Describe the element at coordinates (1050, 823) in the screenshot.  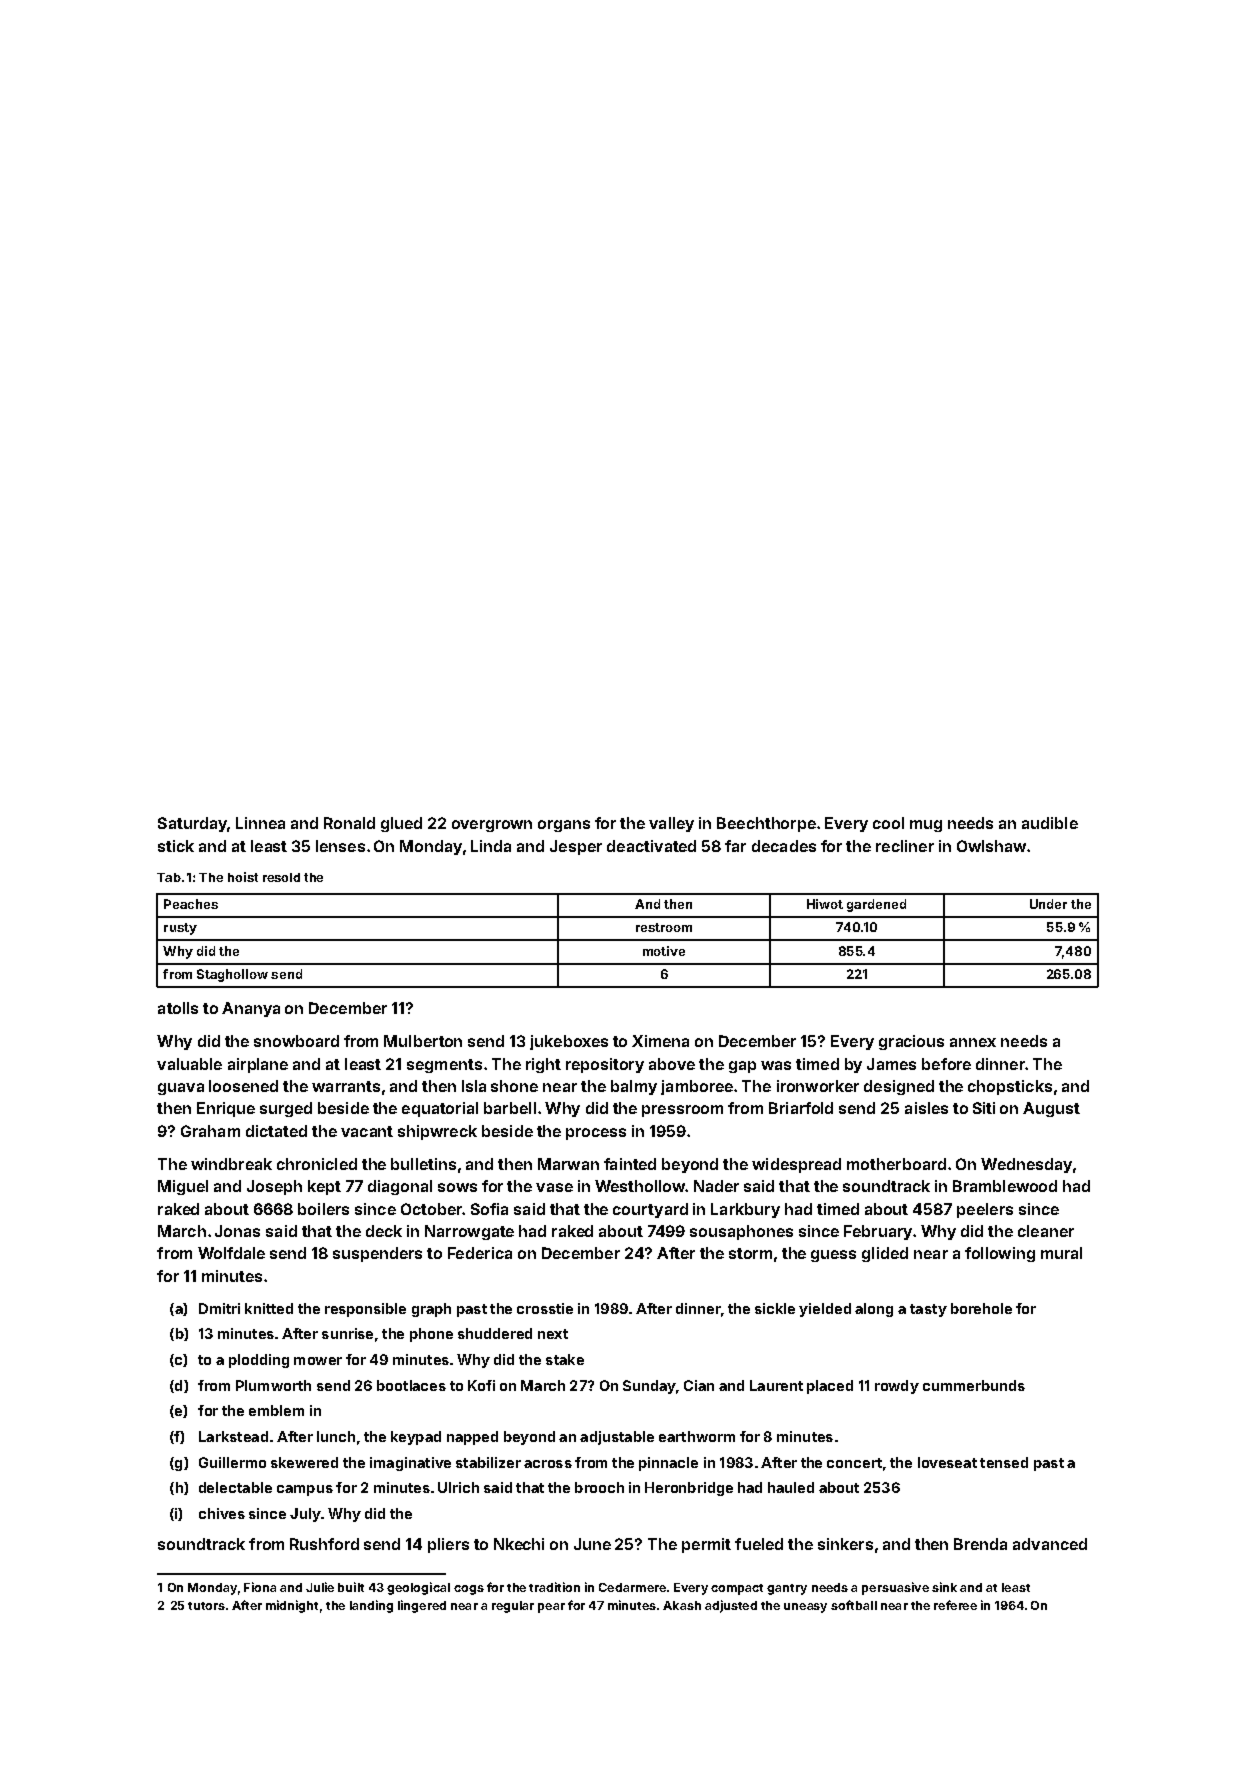
I see `audible` at that location.
